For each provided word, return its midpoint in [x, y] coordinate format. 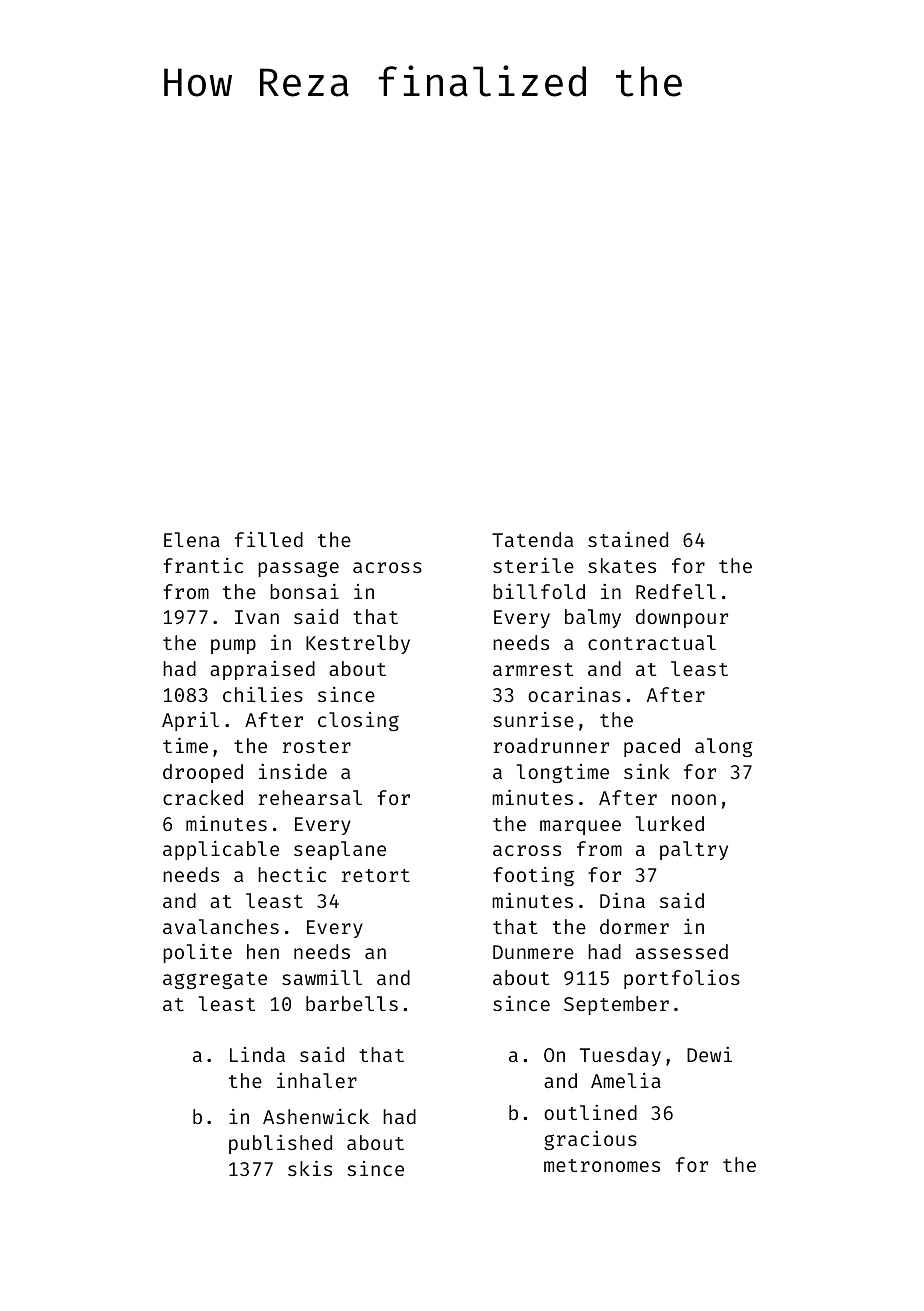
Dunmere [533, 952]
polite [197, 953]
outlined [590, 1112]
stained [628, 539]
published [280, 1144]
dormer [634, 926]
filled [269, 539]
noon [694, 799]
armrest [533, 669]
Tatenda [532, 539]
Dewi [709, 1054]
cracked [203, 797]
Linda [257, 1054]
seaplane [340, 850]
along [724, 747]
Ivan [257, 617]
